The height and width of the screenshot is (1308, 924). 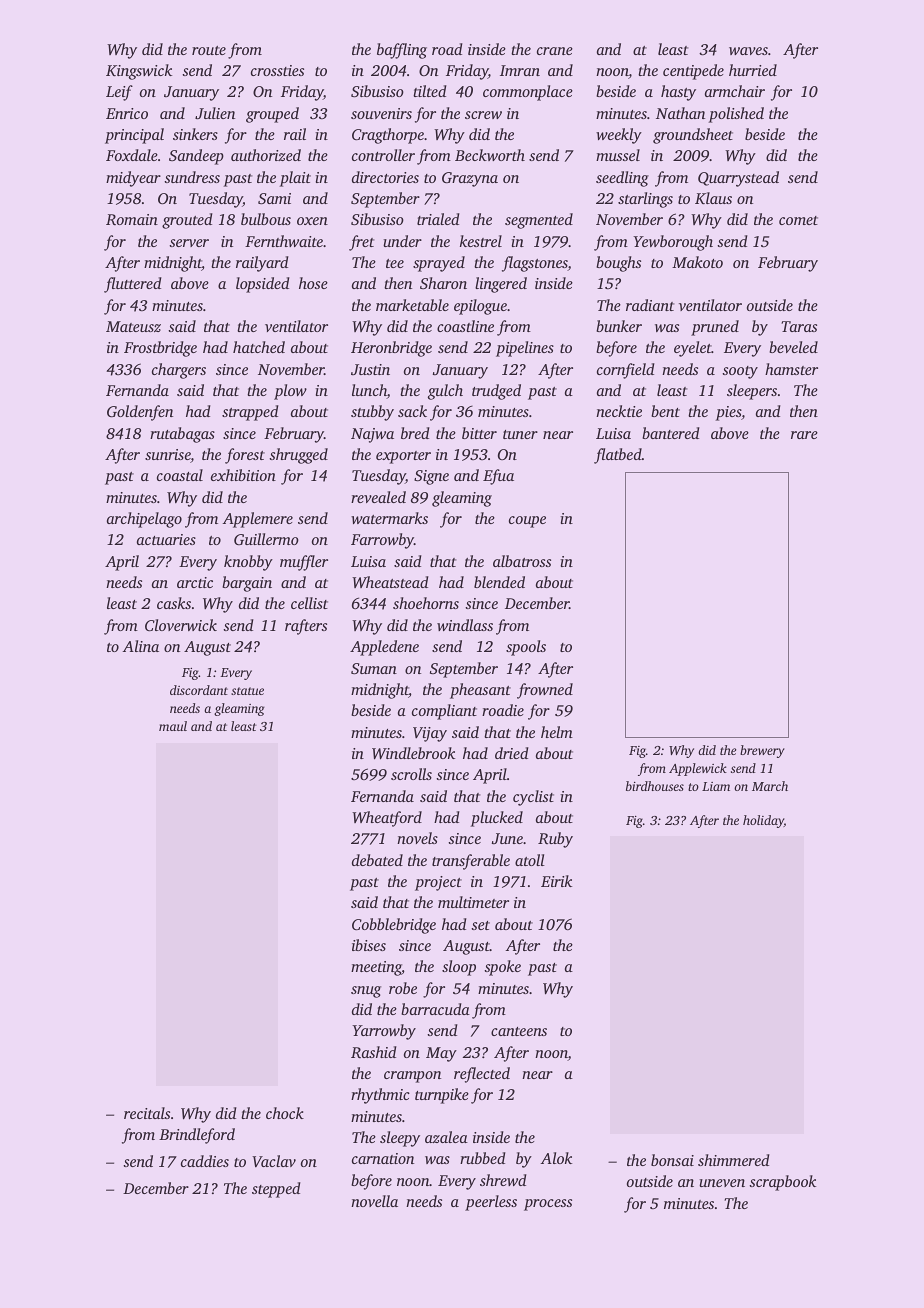 I want to click on caddies, so click(x=205, y=1161).
